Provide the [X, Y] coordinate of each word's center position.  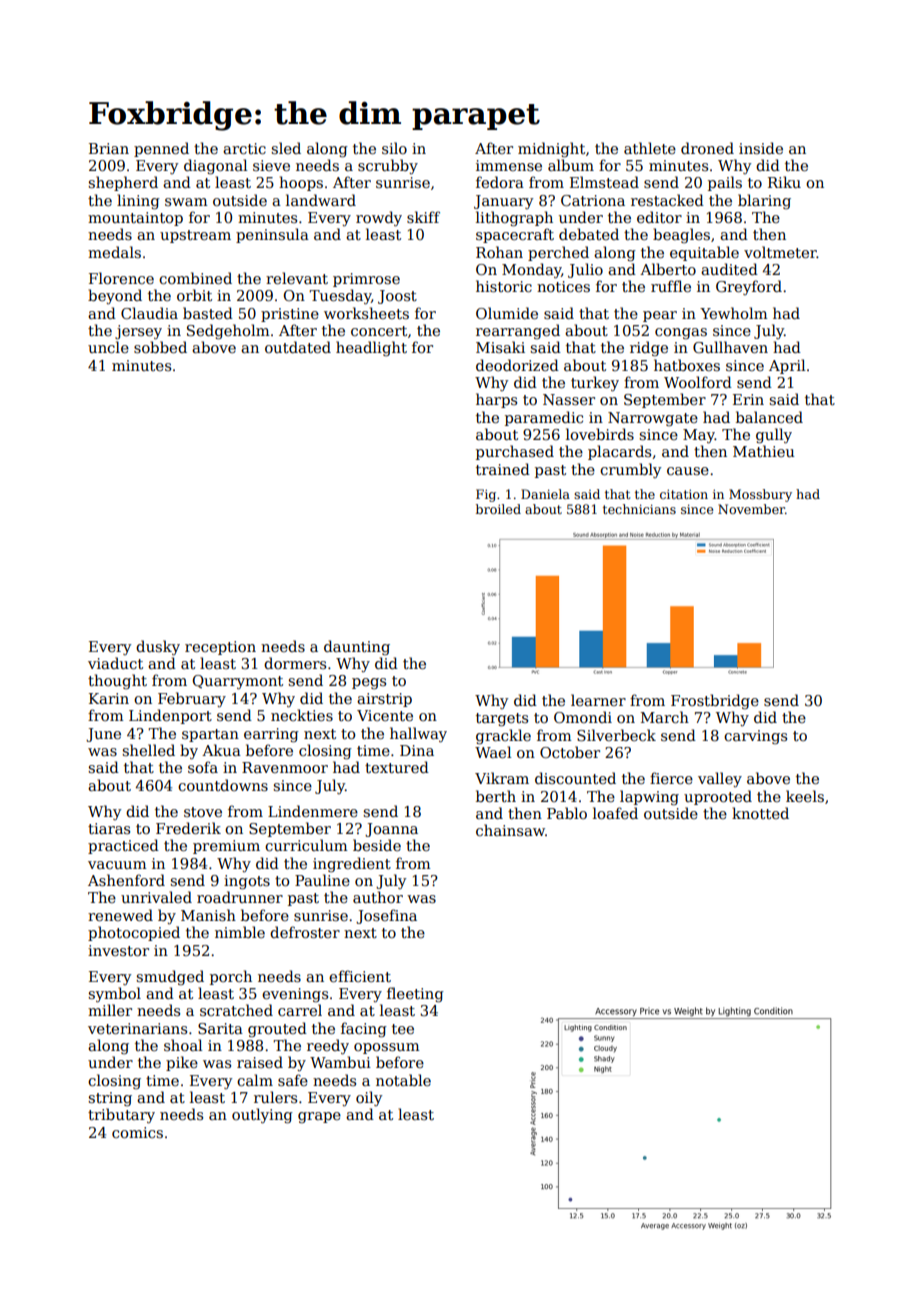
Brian [109, 148]
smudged [170, 977]
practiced [123, 846]
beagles [681, 235]
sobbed [160, 347]
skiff [423, 217]
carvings [755, 737]
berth [496, 796]
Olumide [507, 313]
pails [725, 183]
